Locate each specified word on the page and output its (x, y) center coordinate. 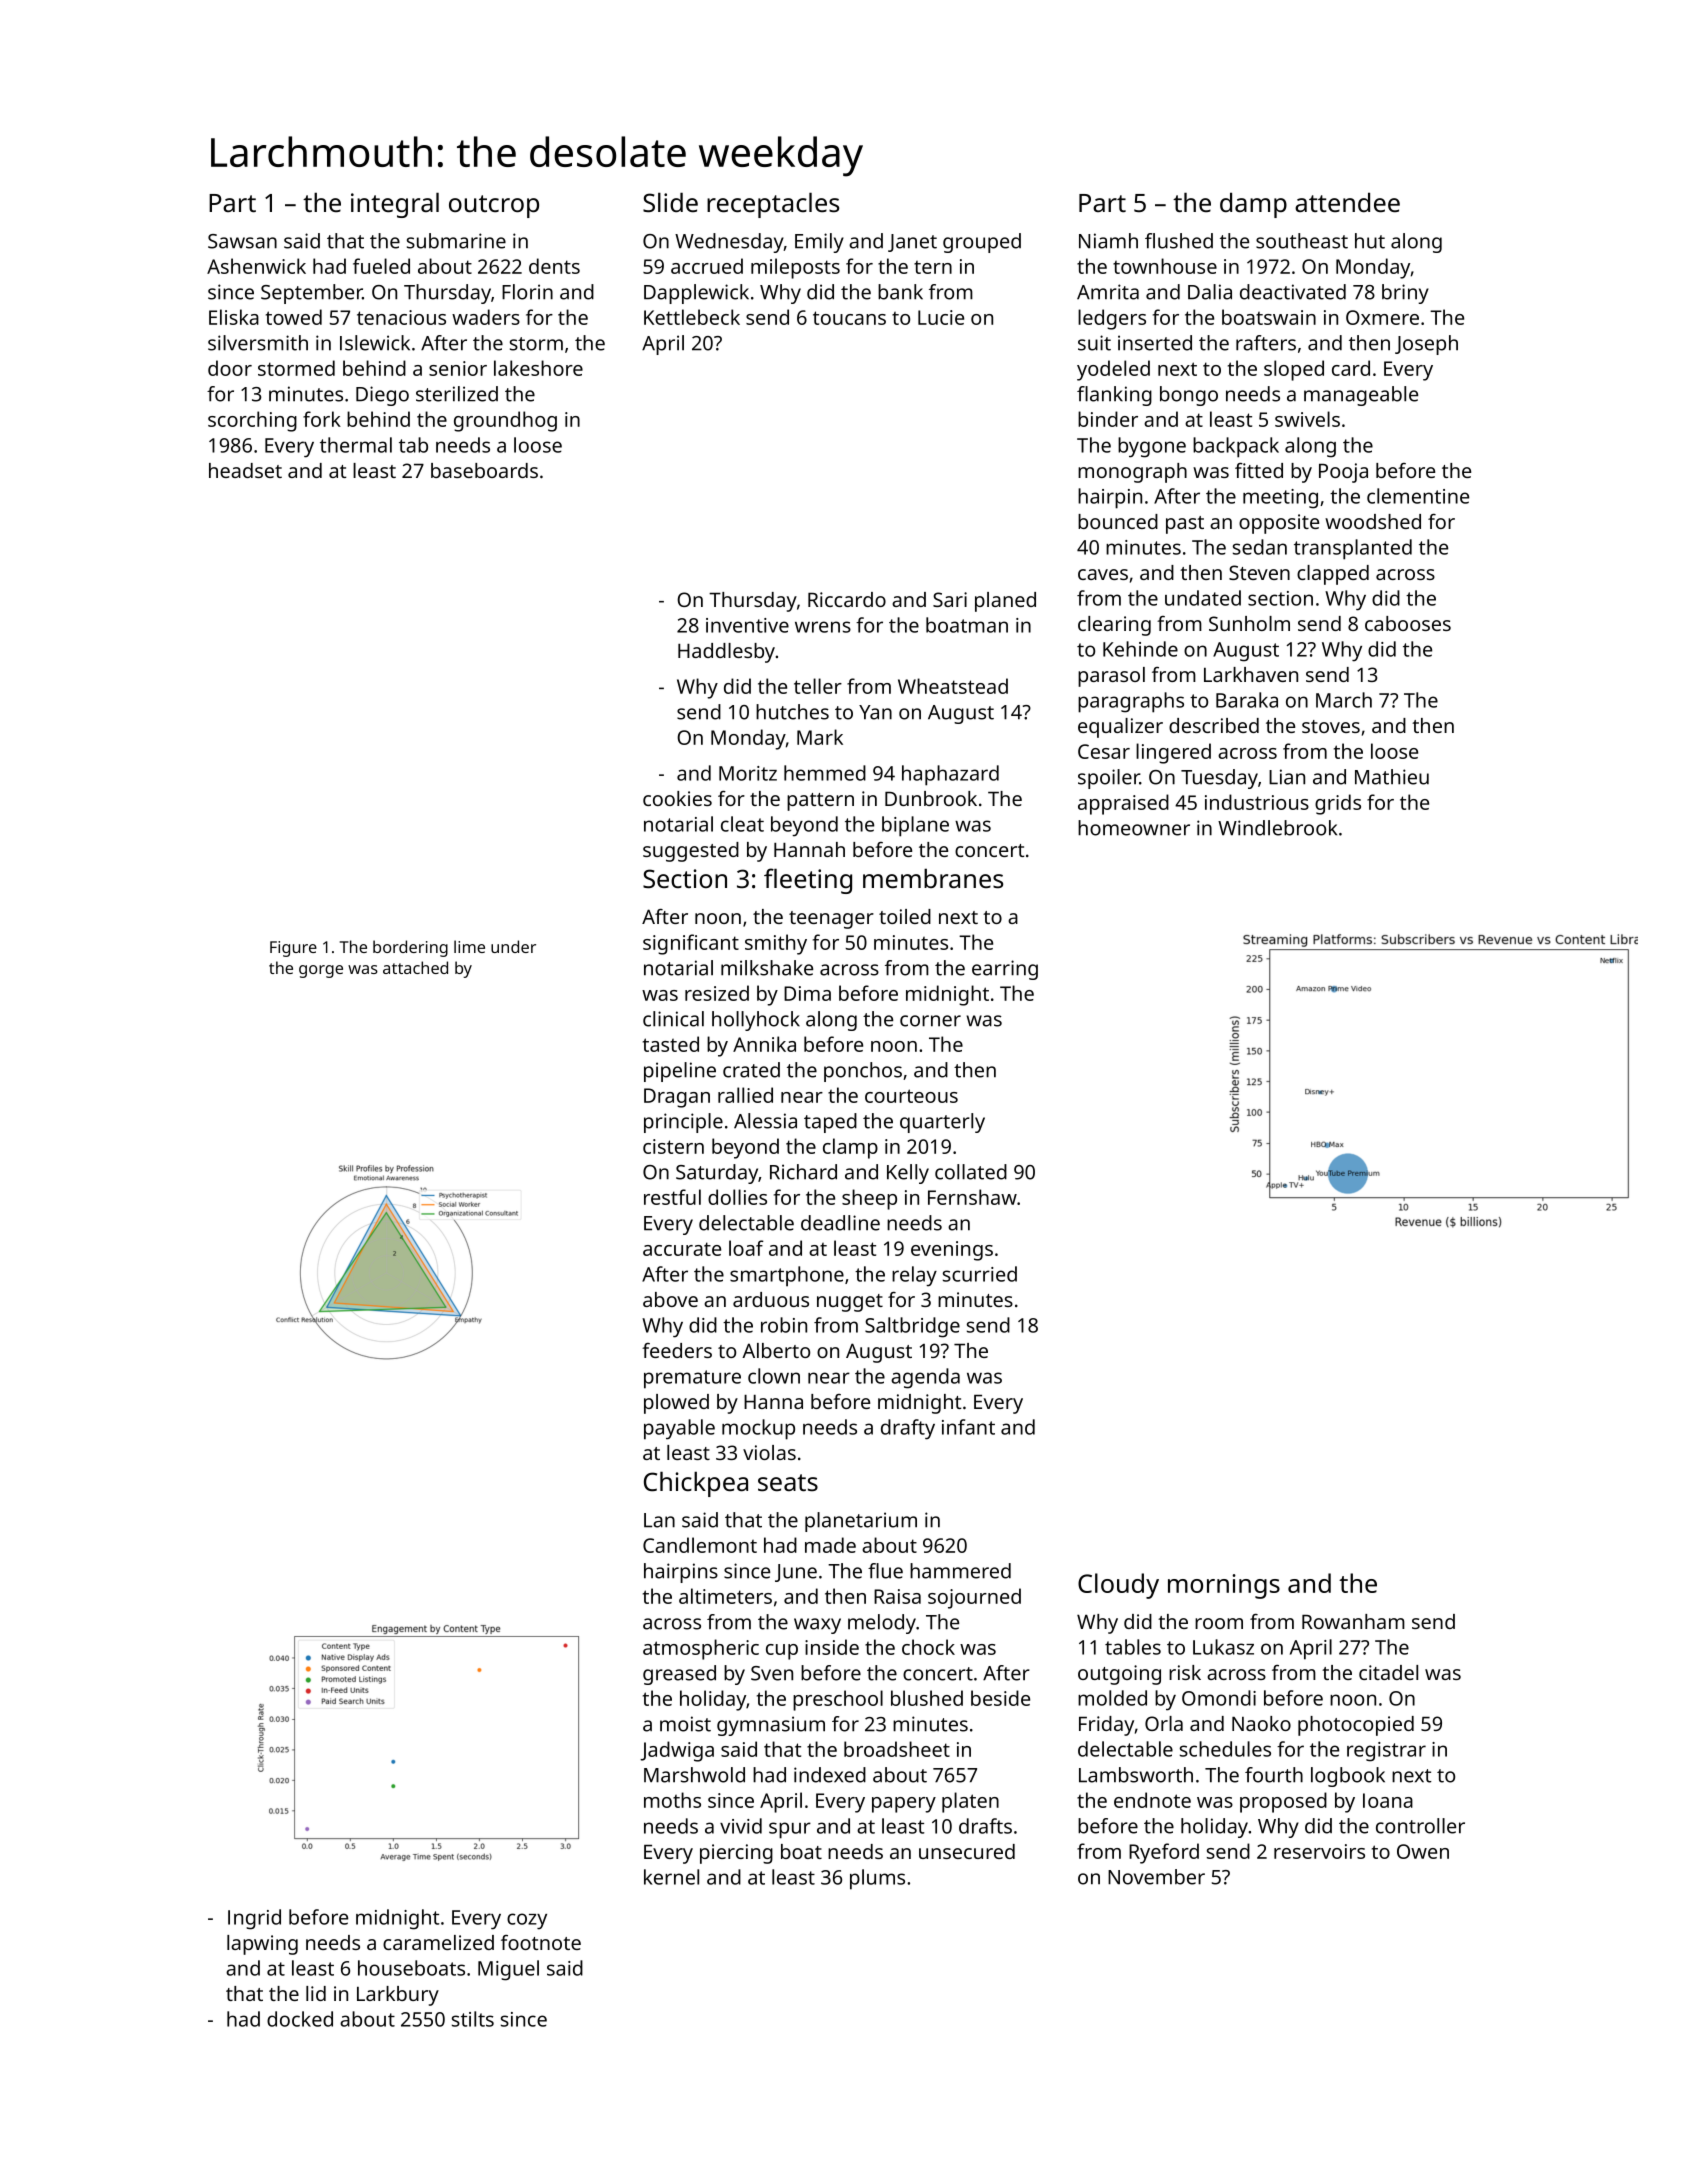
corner (930, 1021)
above (670, 1299)
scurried (980, 1274)
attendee (1347, 202)
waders (486, 317)
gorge (321, 971)
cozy (527, 1921)
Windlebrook (1277, 828)
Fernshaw (972, 1197)
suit (1094, 343)
